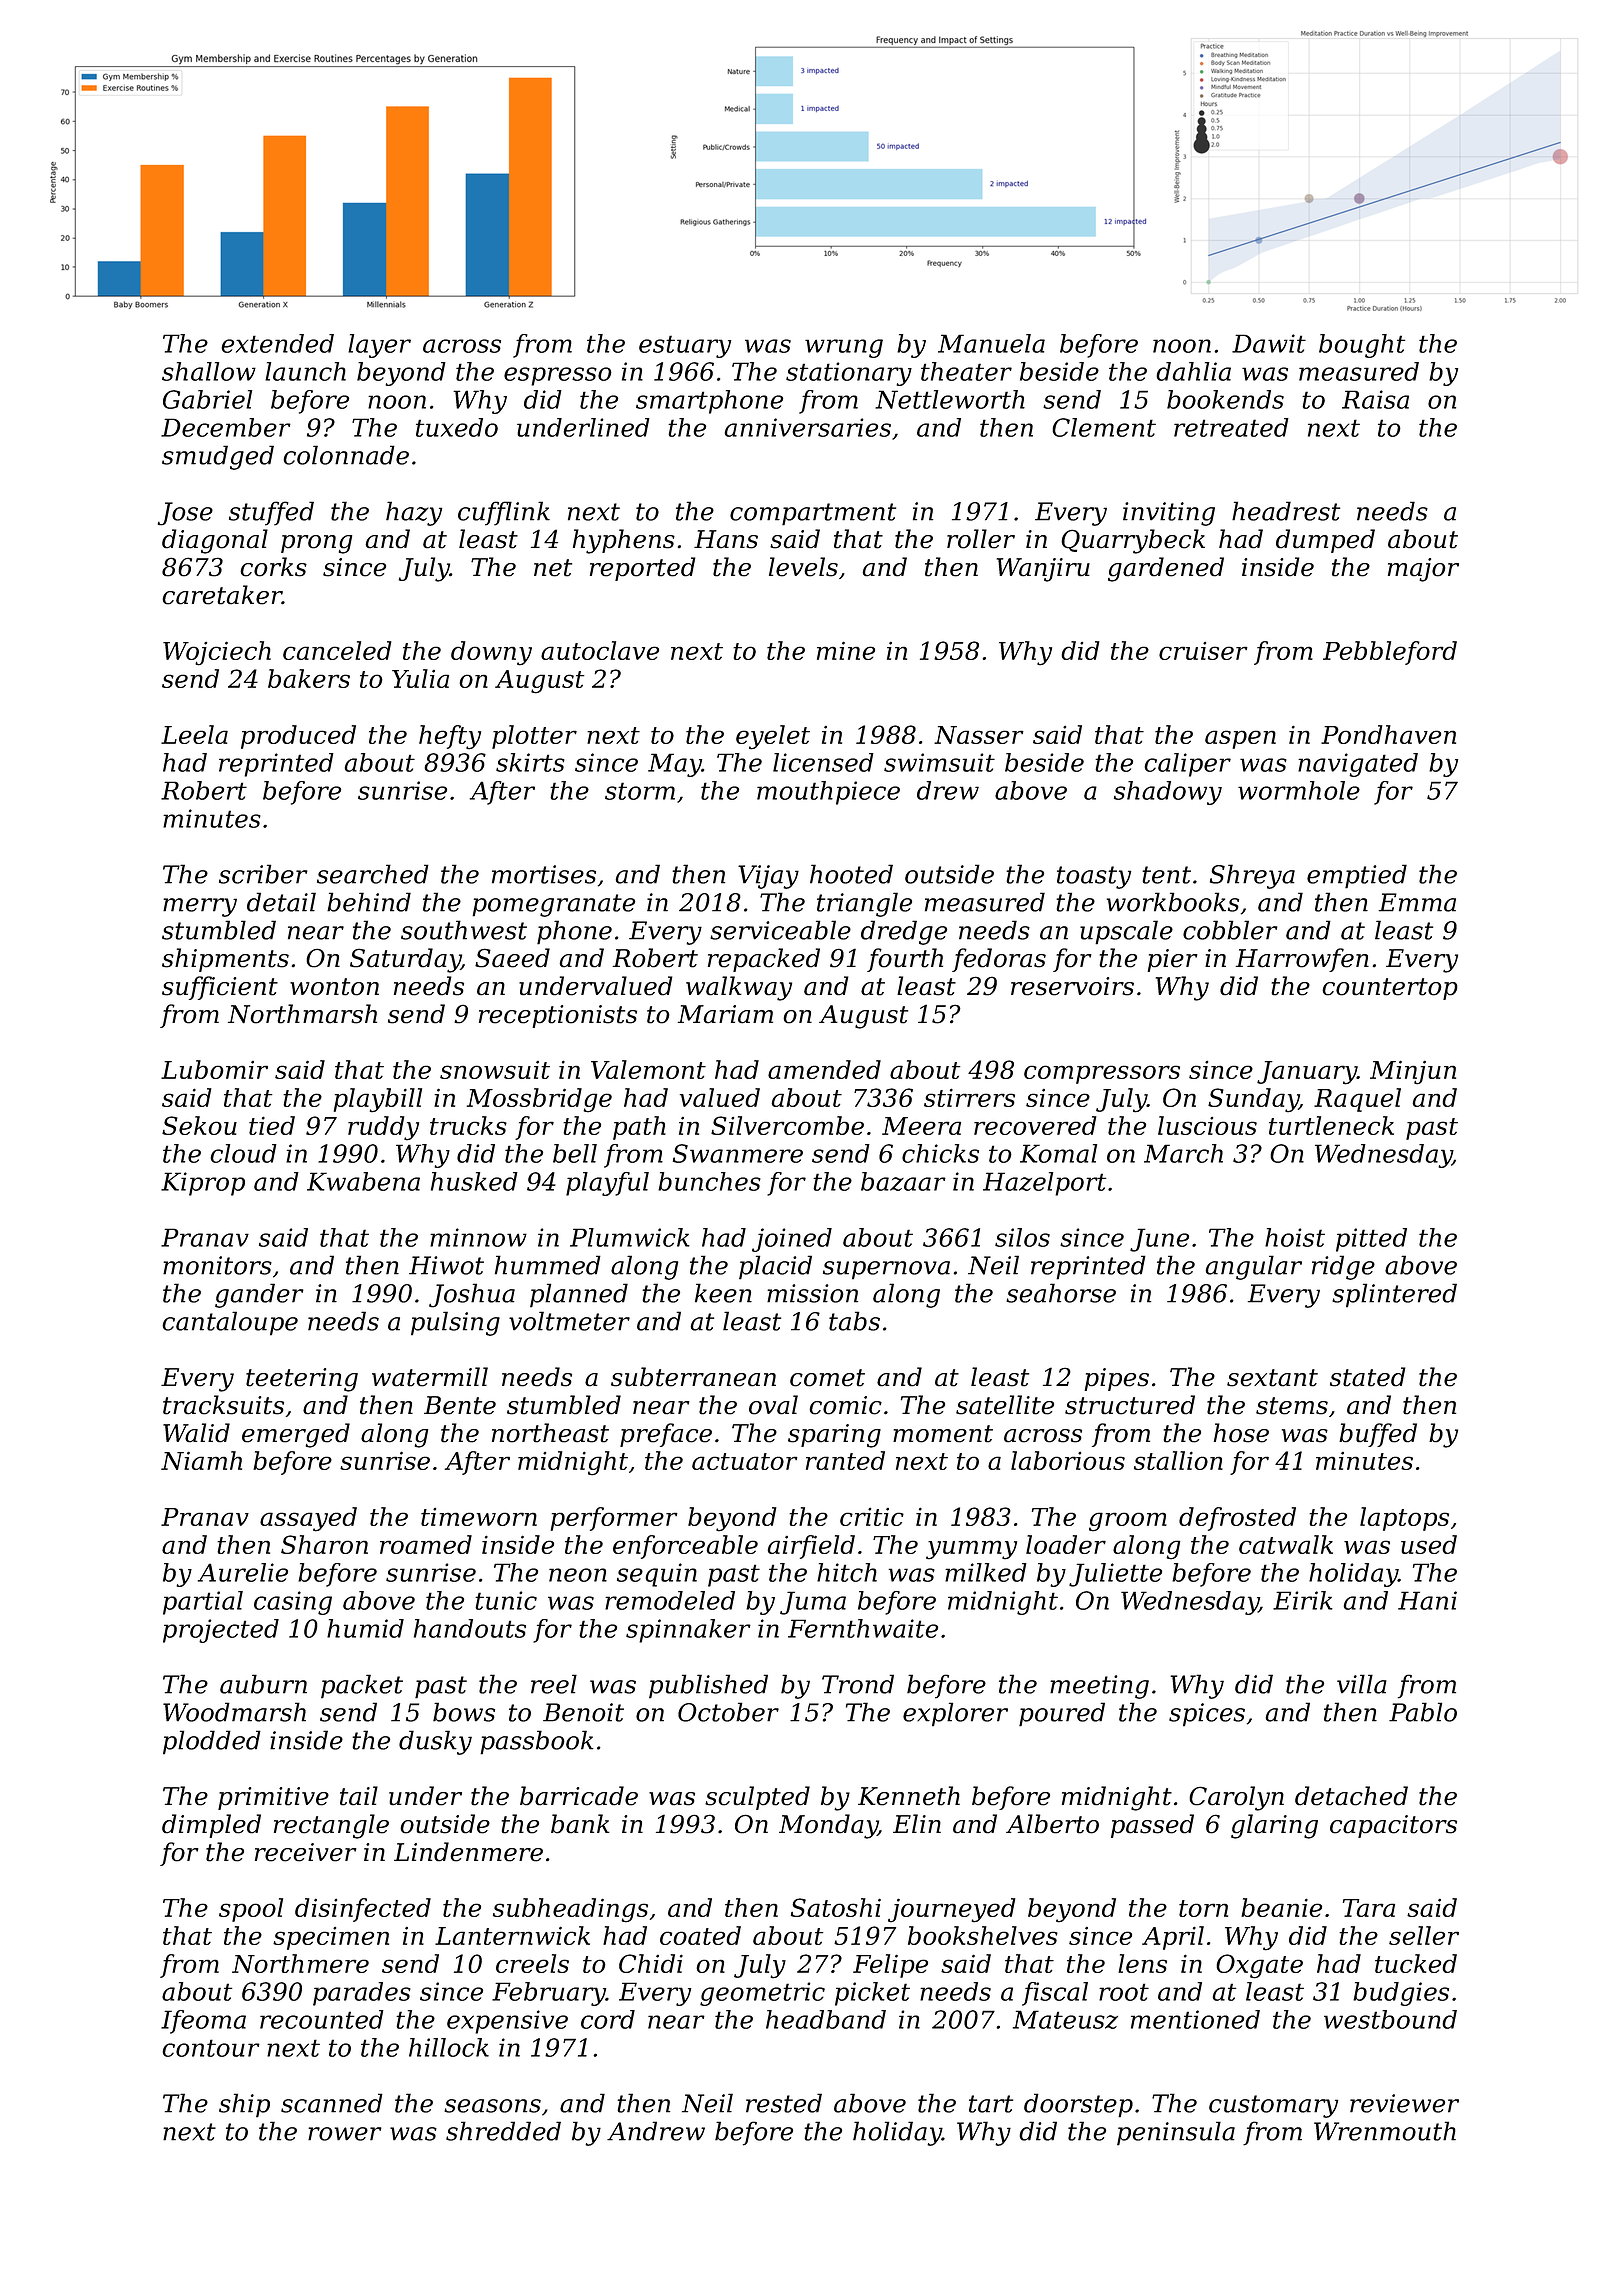  Describe the element at coordinates (1128, 1522) in the screenshot. I see `groom` at that location.
